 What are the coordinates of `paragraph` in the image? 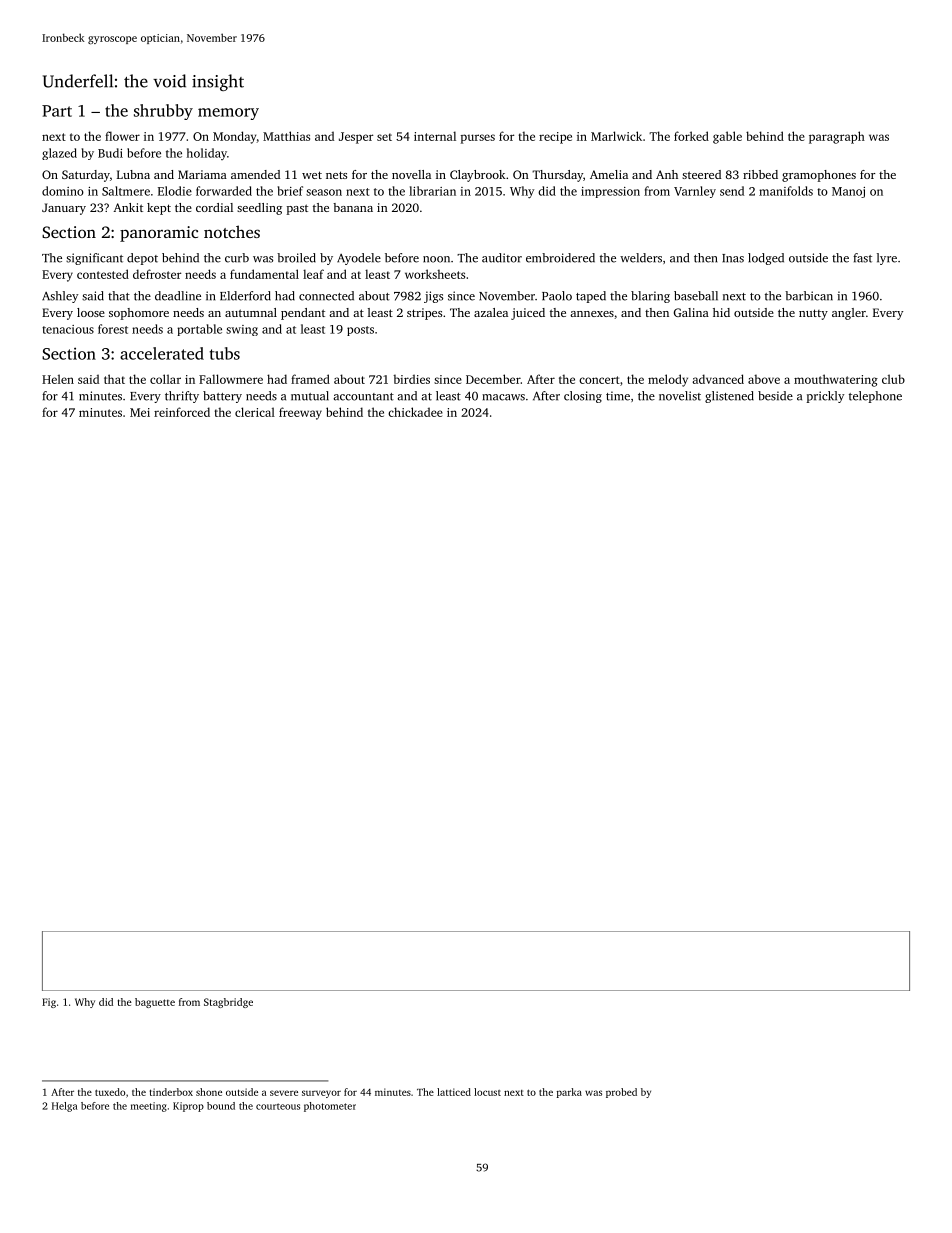 It's located at (837, 137).
